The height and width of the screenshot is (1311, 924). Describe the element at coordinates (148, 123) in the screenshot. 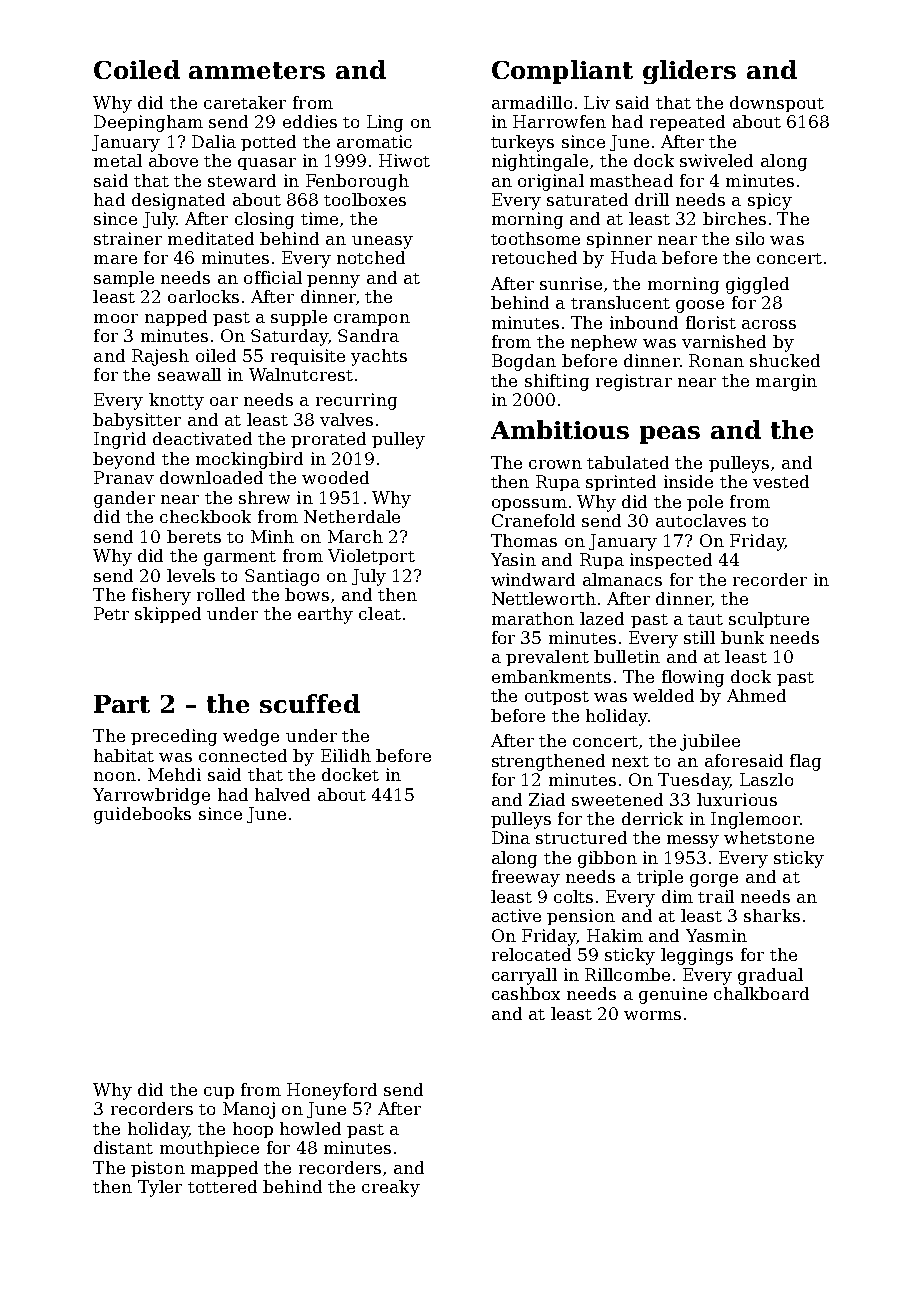

I see `Deepingham` at that location.
